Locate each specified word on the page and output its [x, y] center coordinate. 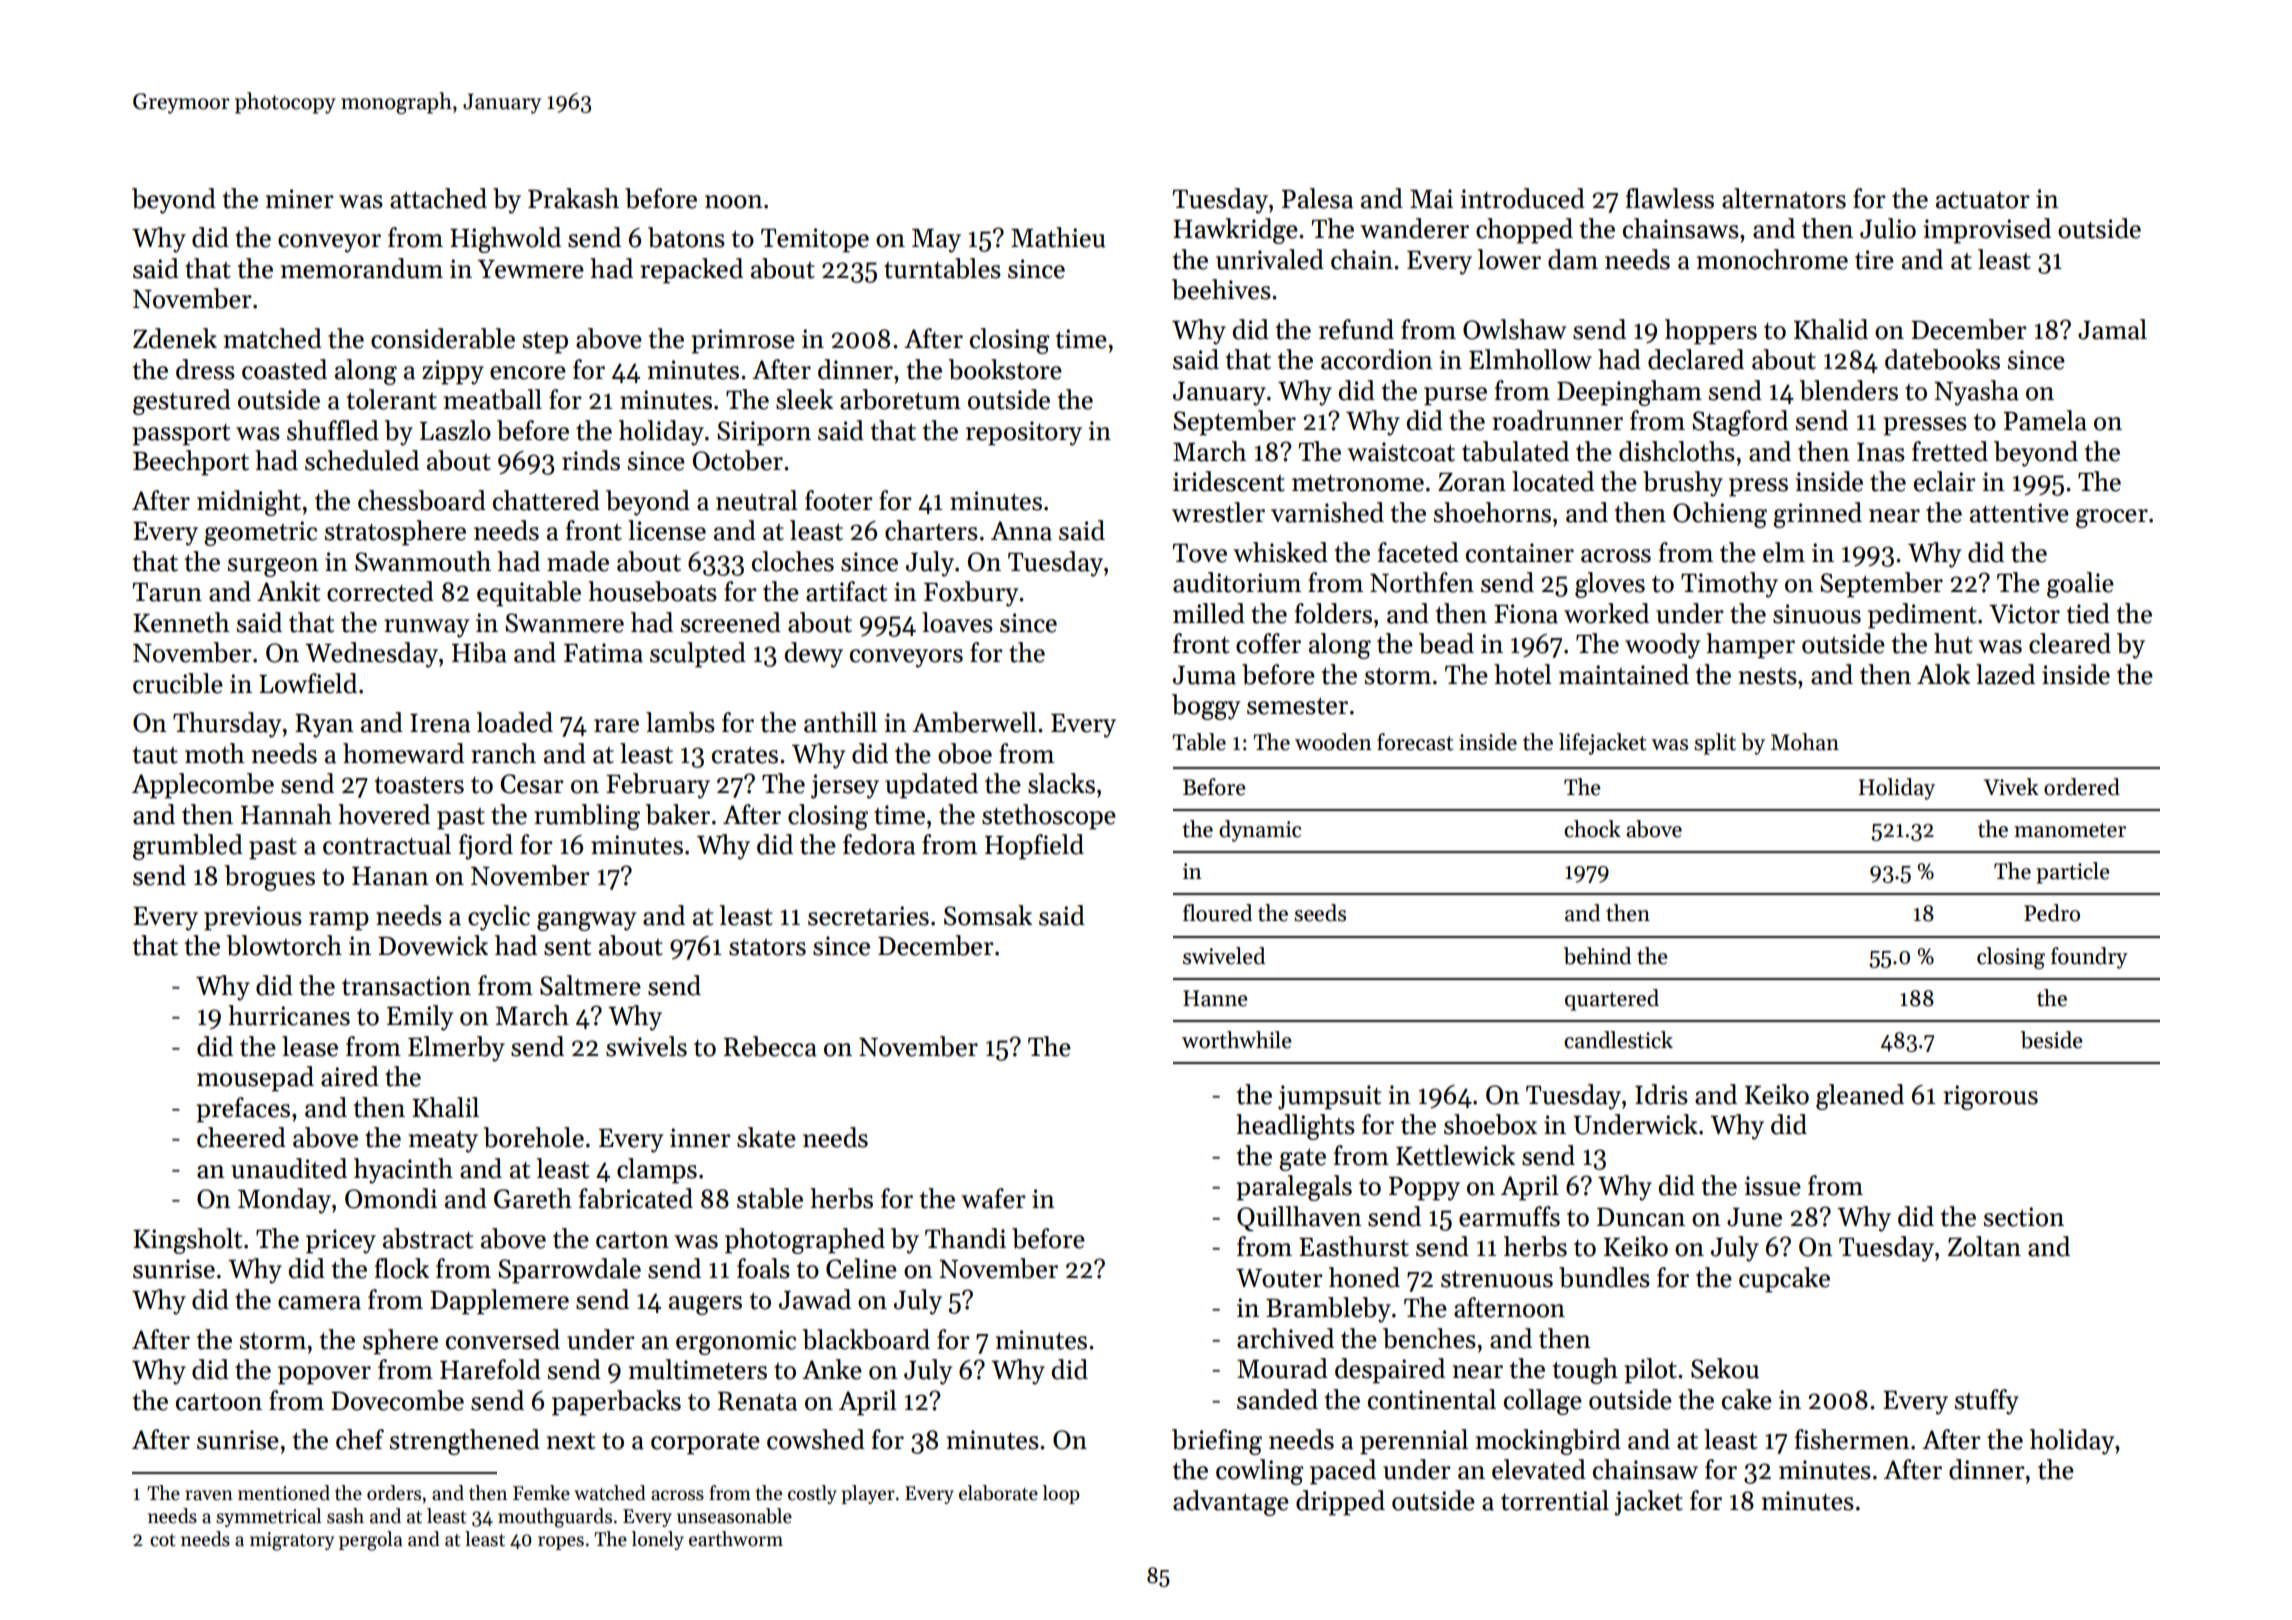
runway [426, 628]
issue [1773, 1186]
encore [528, 373]
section [2024, 1217]
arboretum [900, 399]
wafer [993, 1198]
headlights [1295, 1127]
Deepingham [1629, 393]
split [1715, 744]
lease [310, 1046]
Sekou [1725, 1368]
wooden [1333, 742]
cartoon [219, 1402]
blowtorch [284, 945]
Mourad [1282, 1368]
